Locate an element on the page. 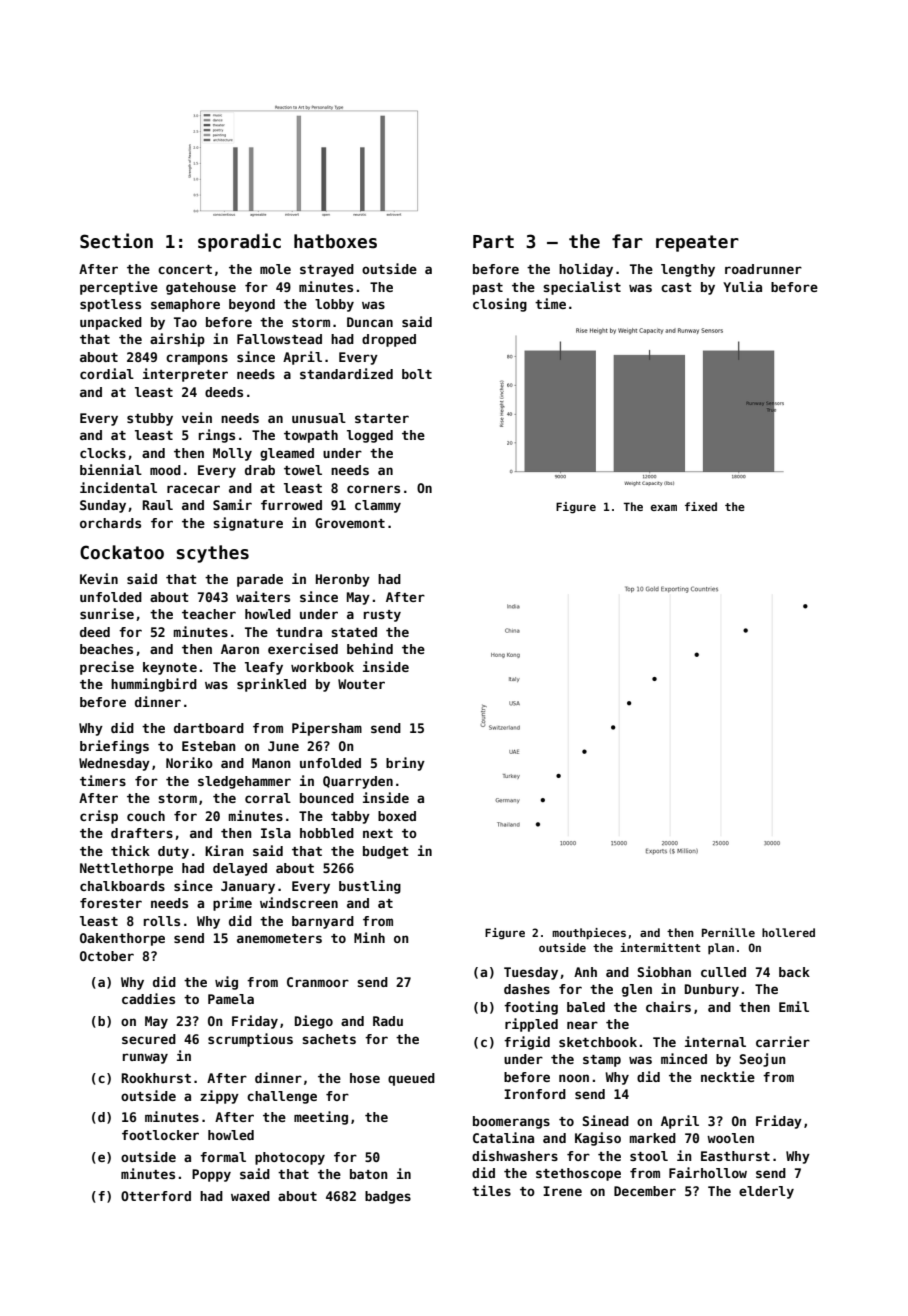  Part is located at coordinates (493, 242).
